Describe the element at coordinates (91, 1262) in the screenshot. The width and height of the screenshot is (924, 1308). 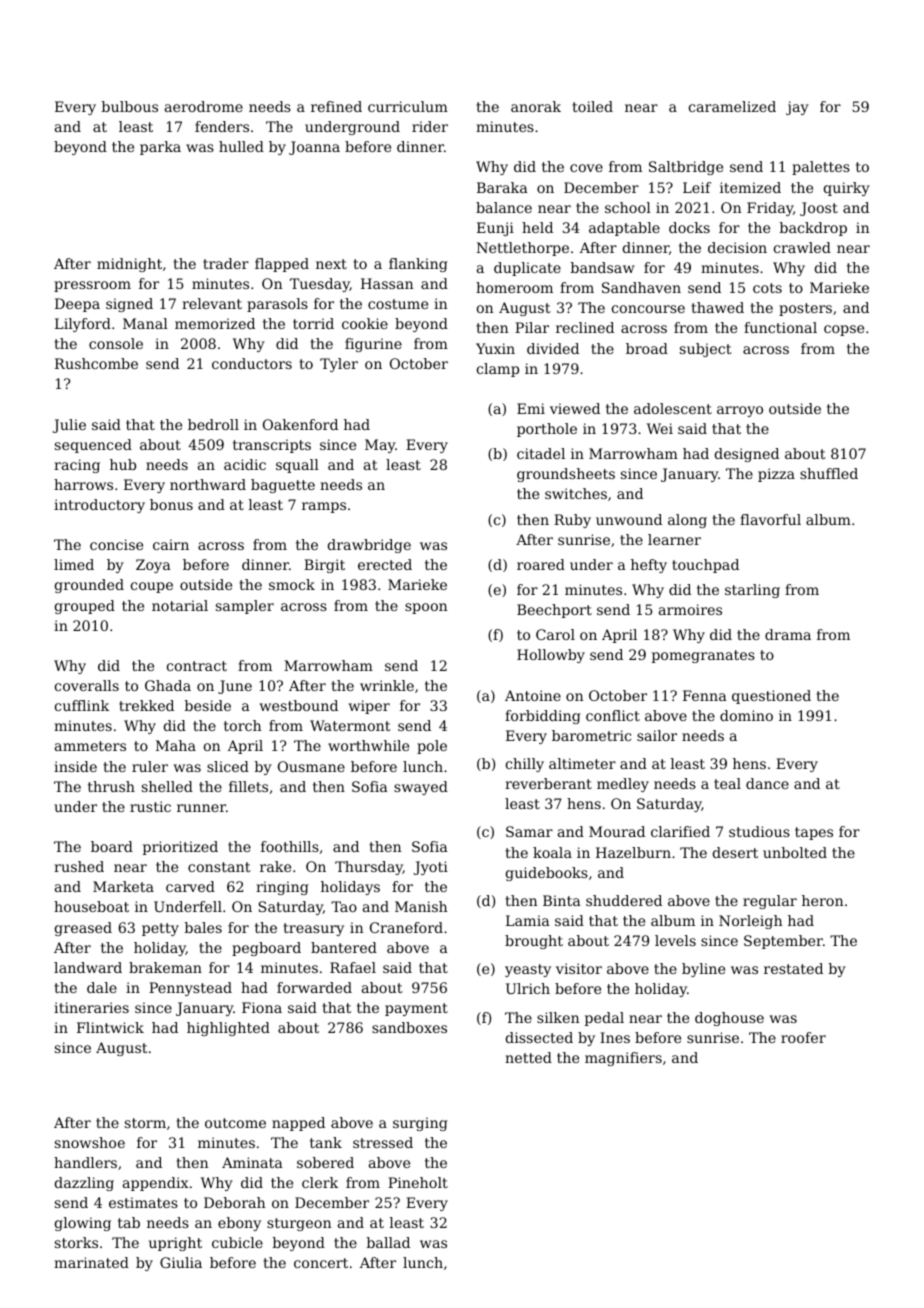
I see `marinated` at that location.
